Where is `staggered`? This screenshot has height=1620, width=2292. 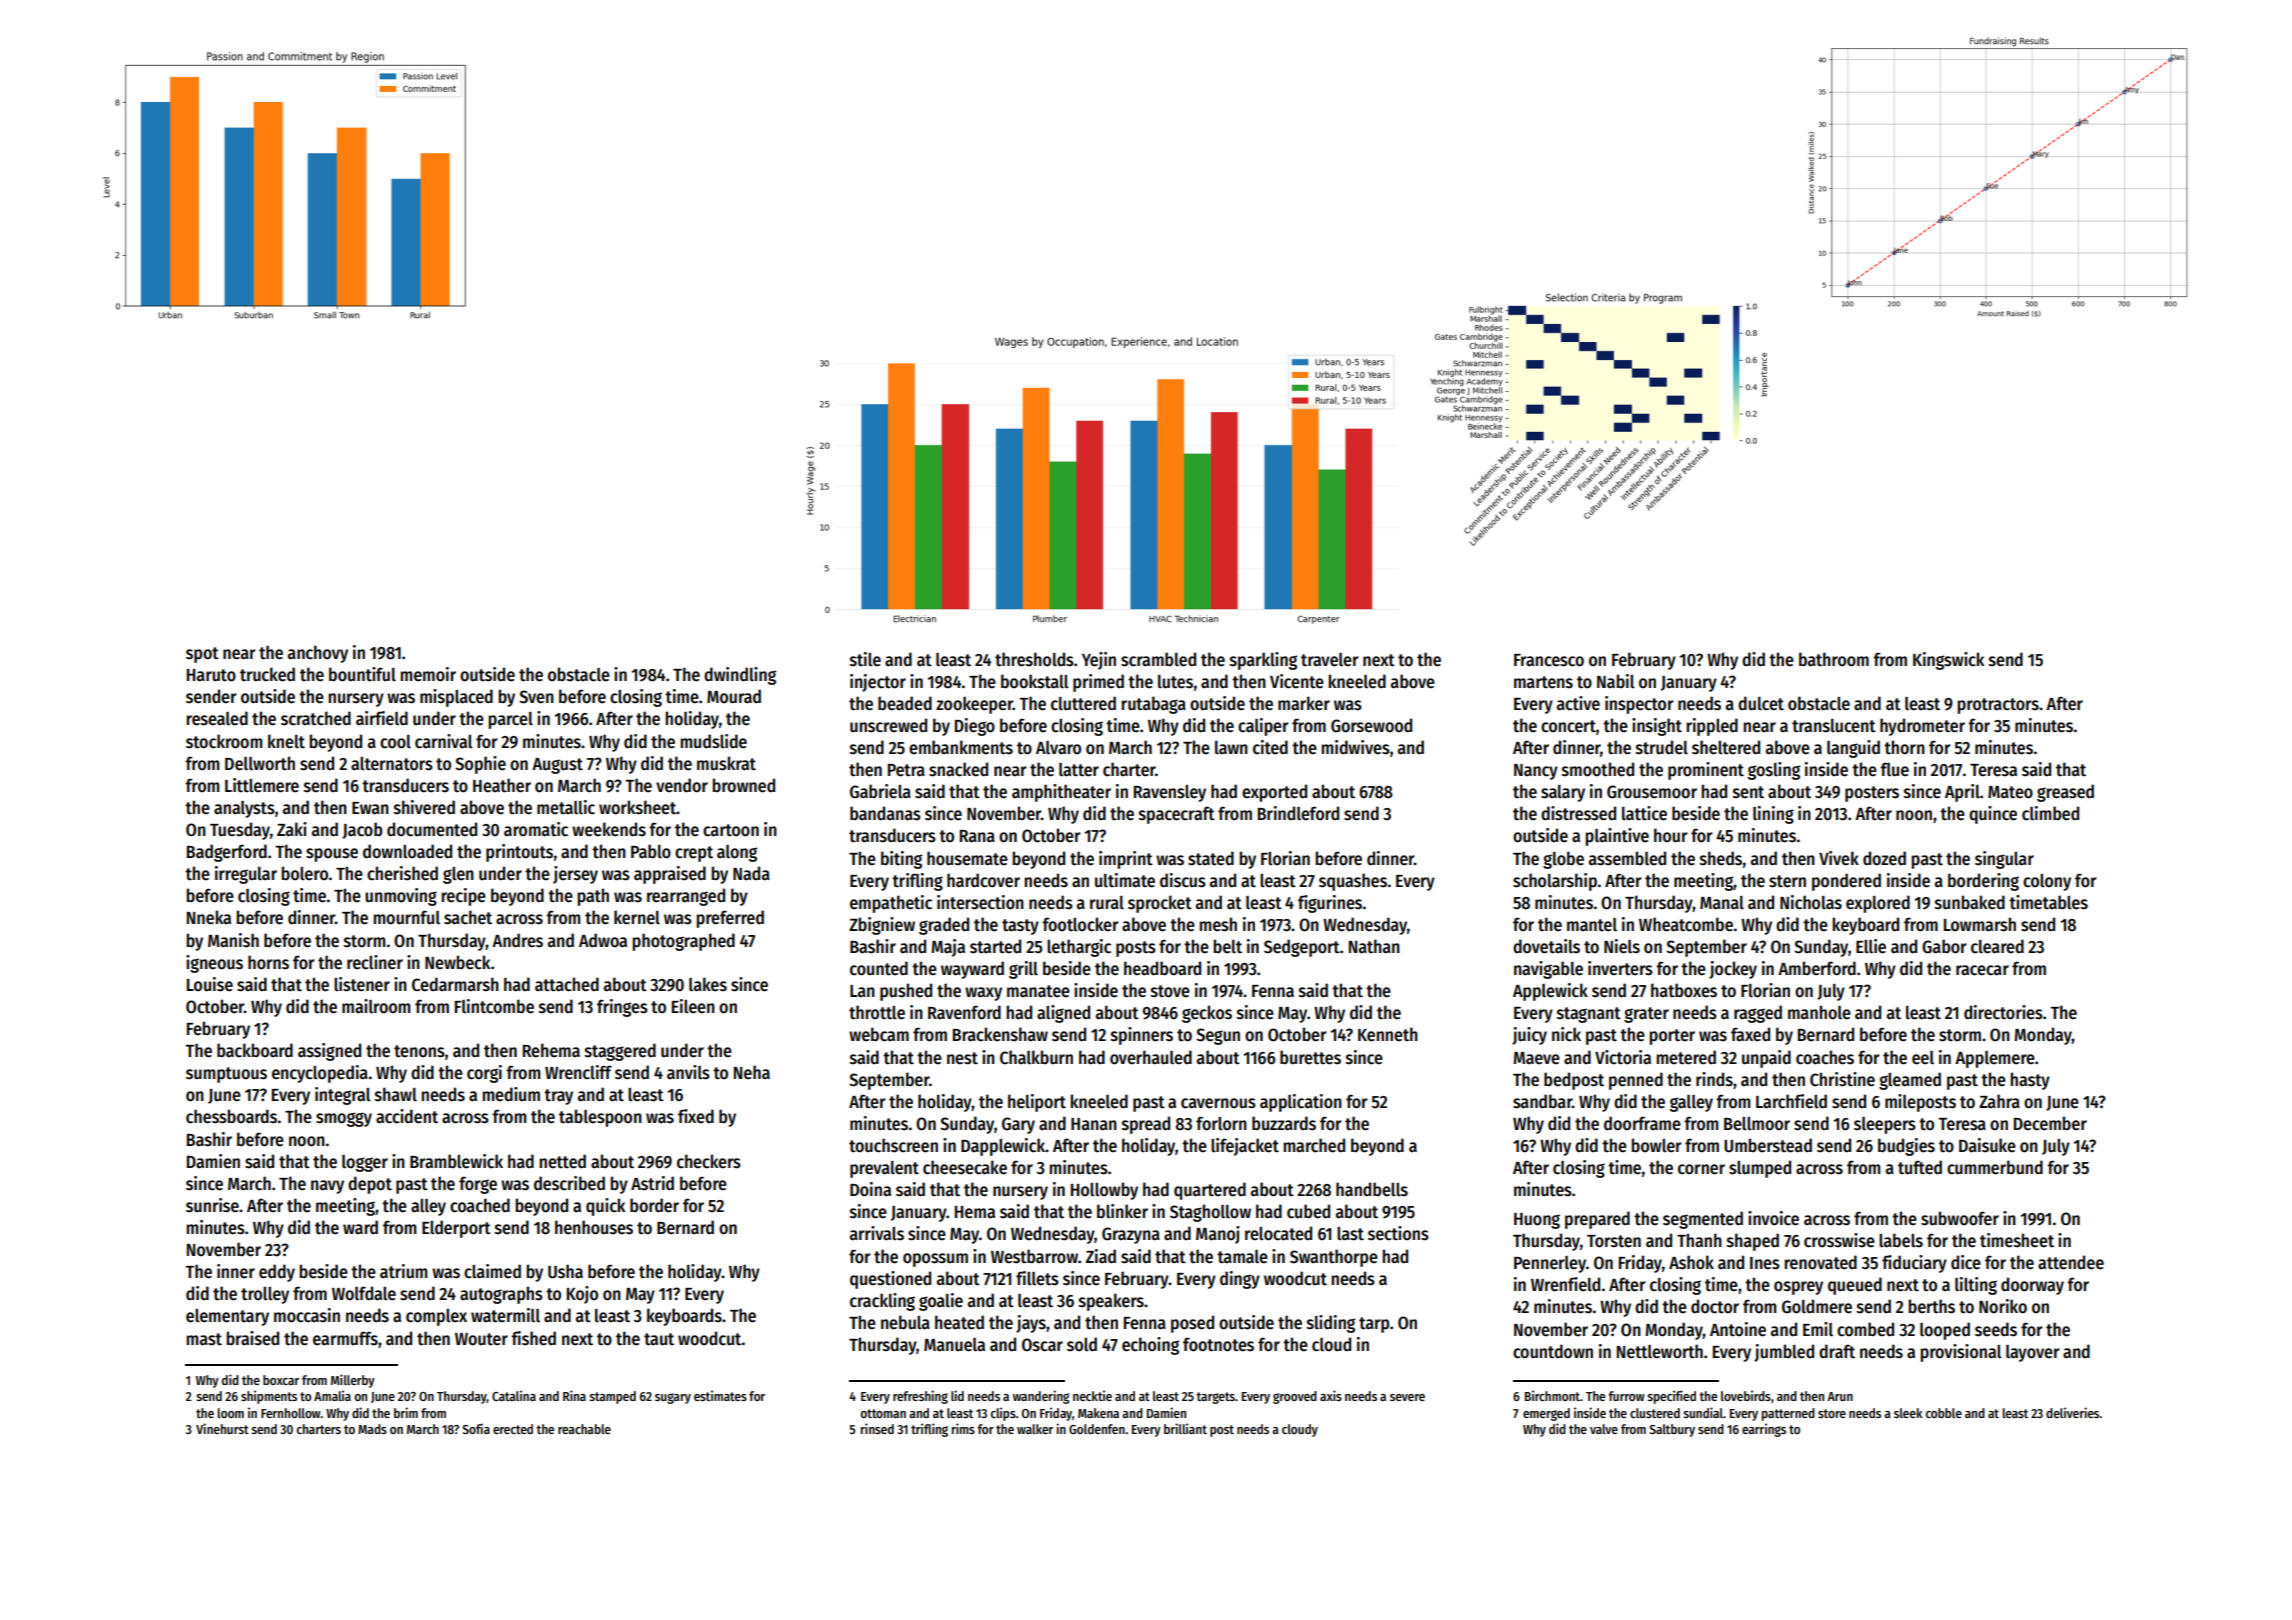
staggered is located at coordinates (620, 1052).
